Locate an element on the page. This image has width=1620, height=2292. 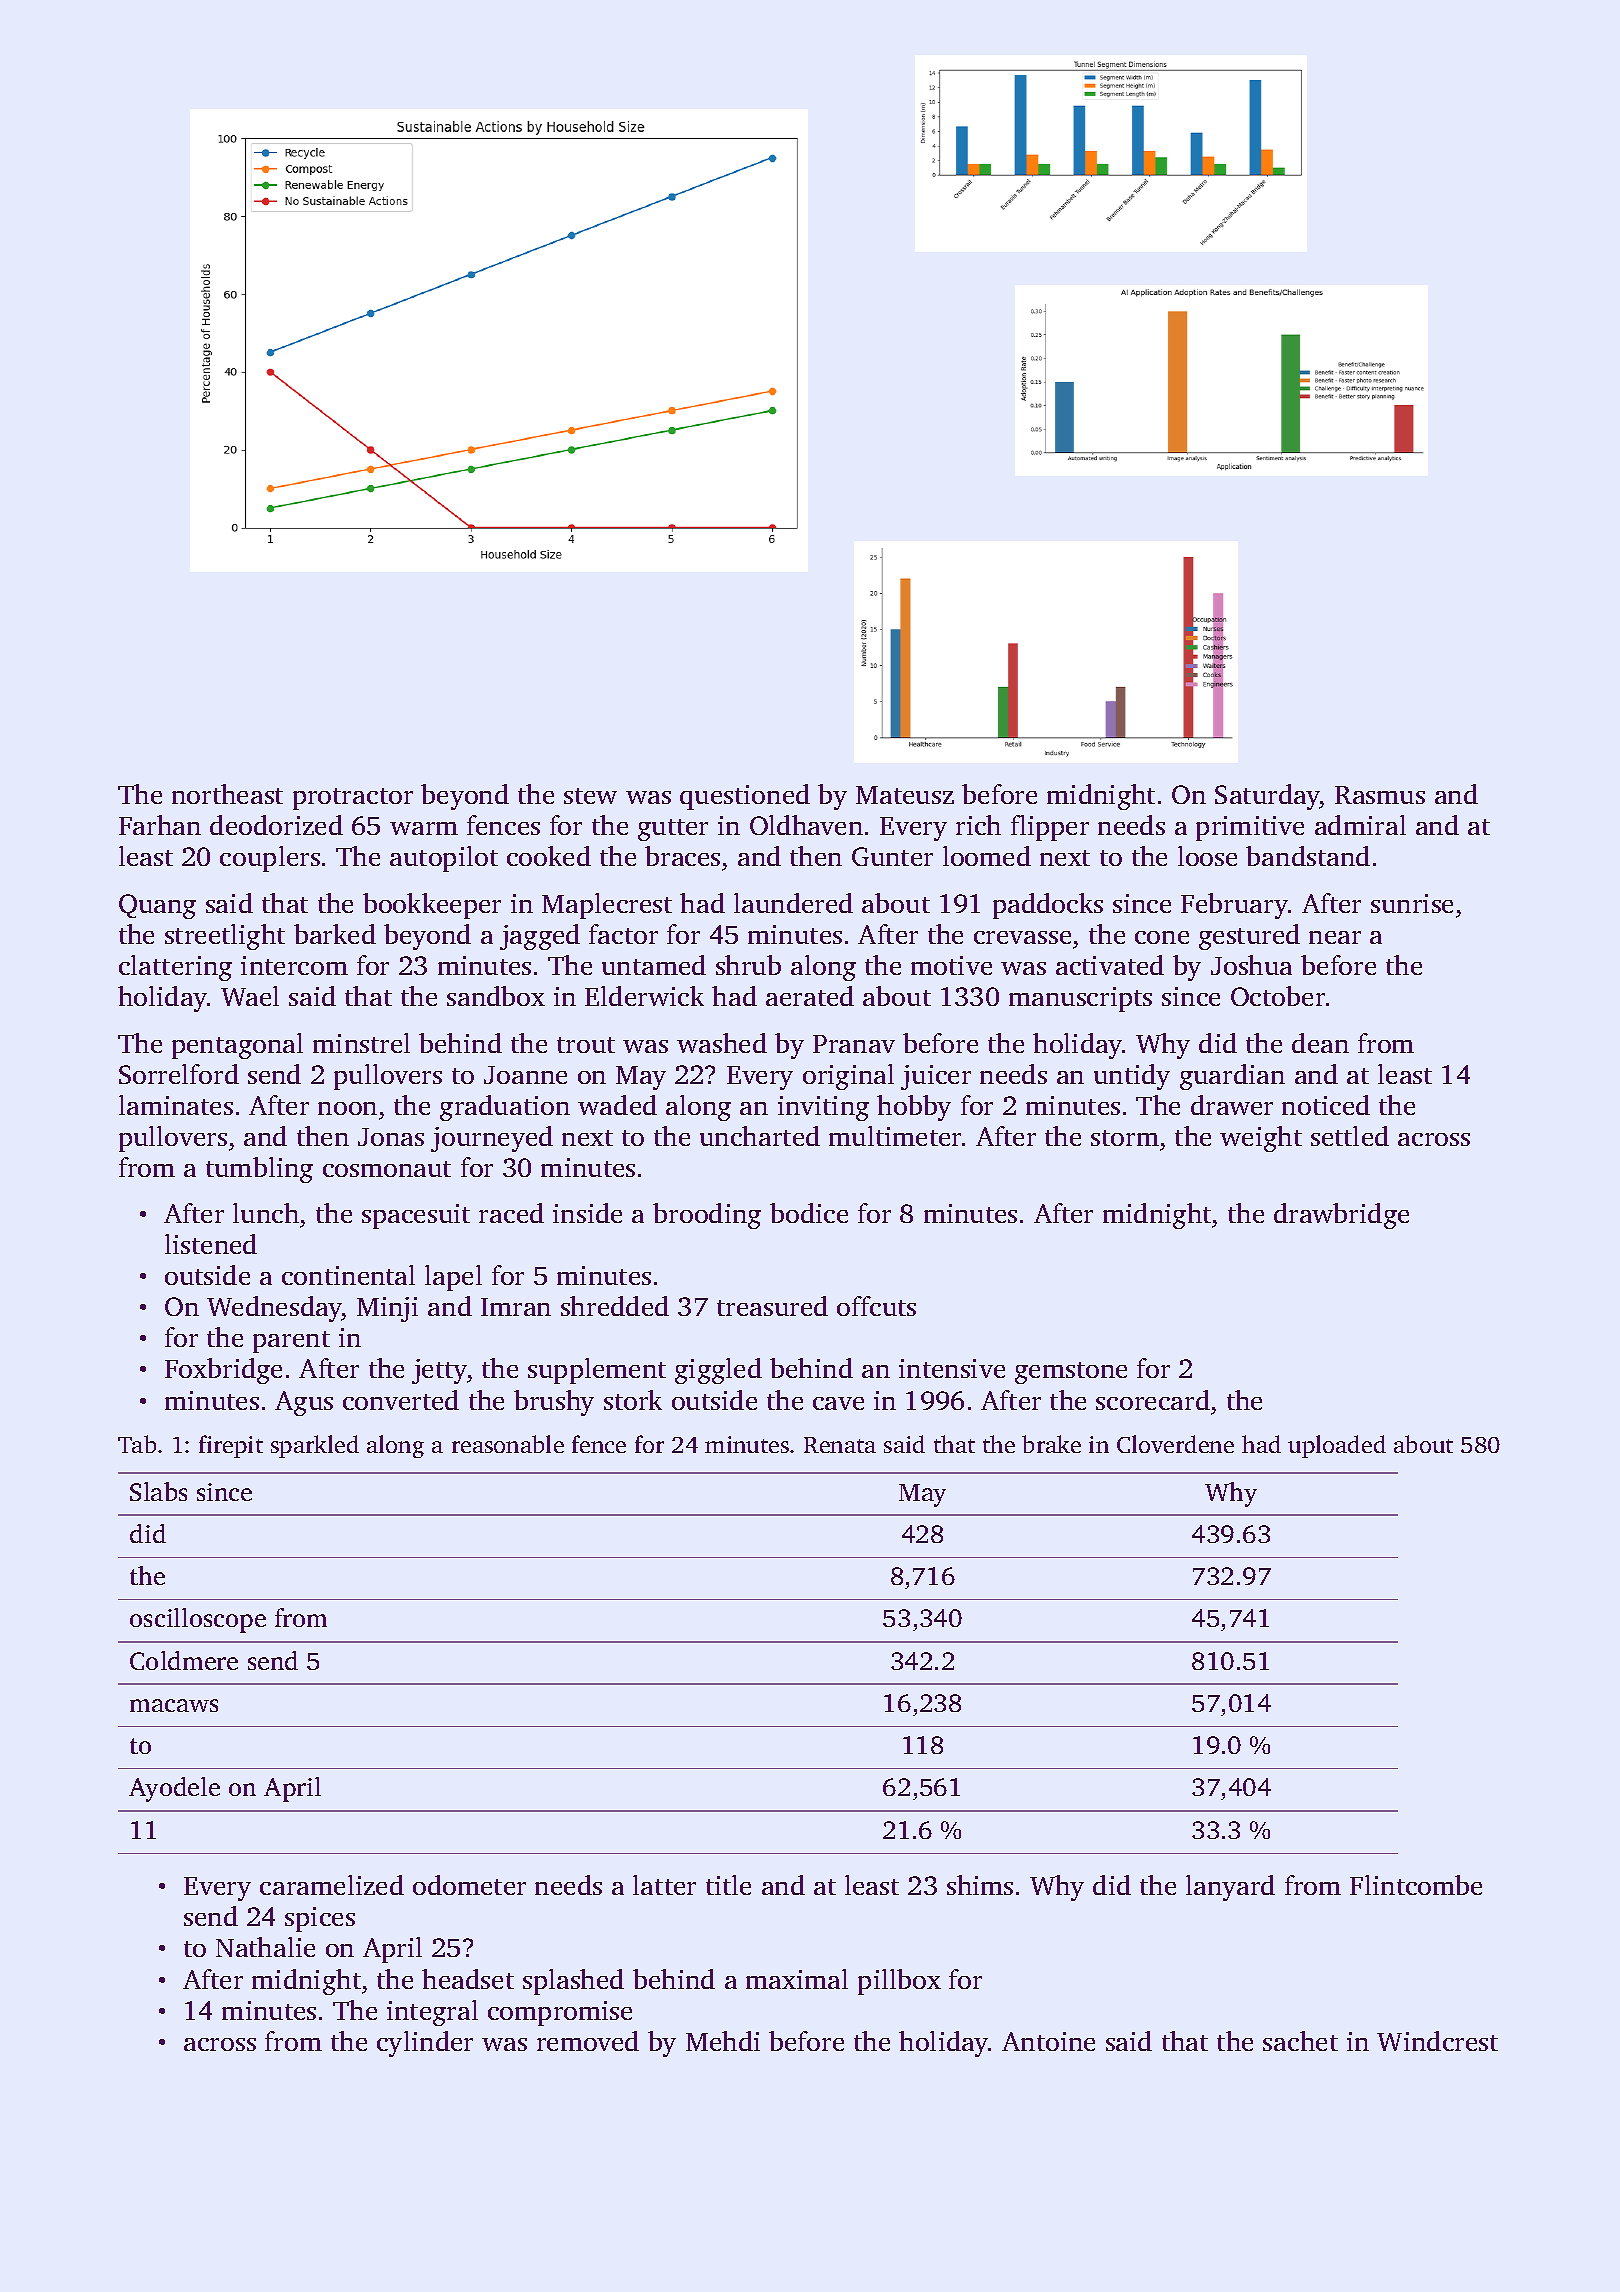
odometer is located at coordinates (469, 1885).
